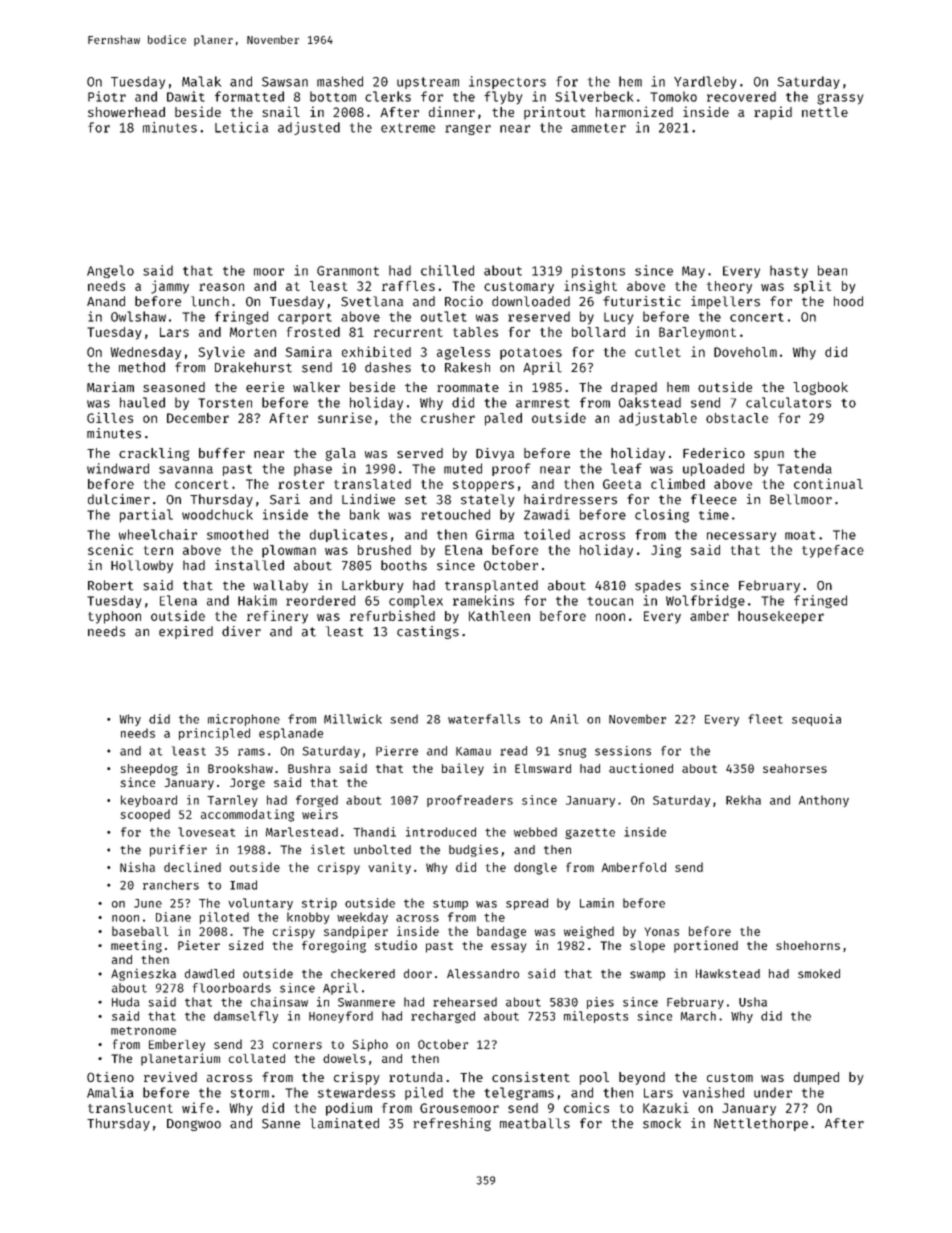  I want to click on showerhead, so click(126, 112).
